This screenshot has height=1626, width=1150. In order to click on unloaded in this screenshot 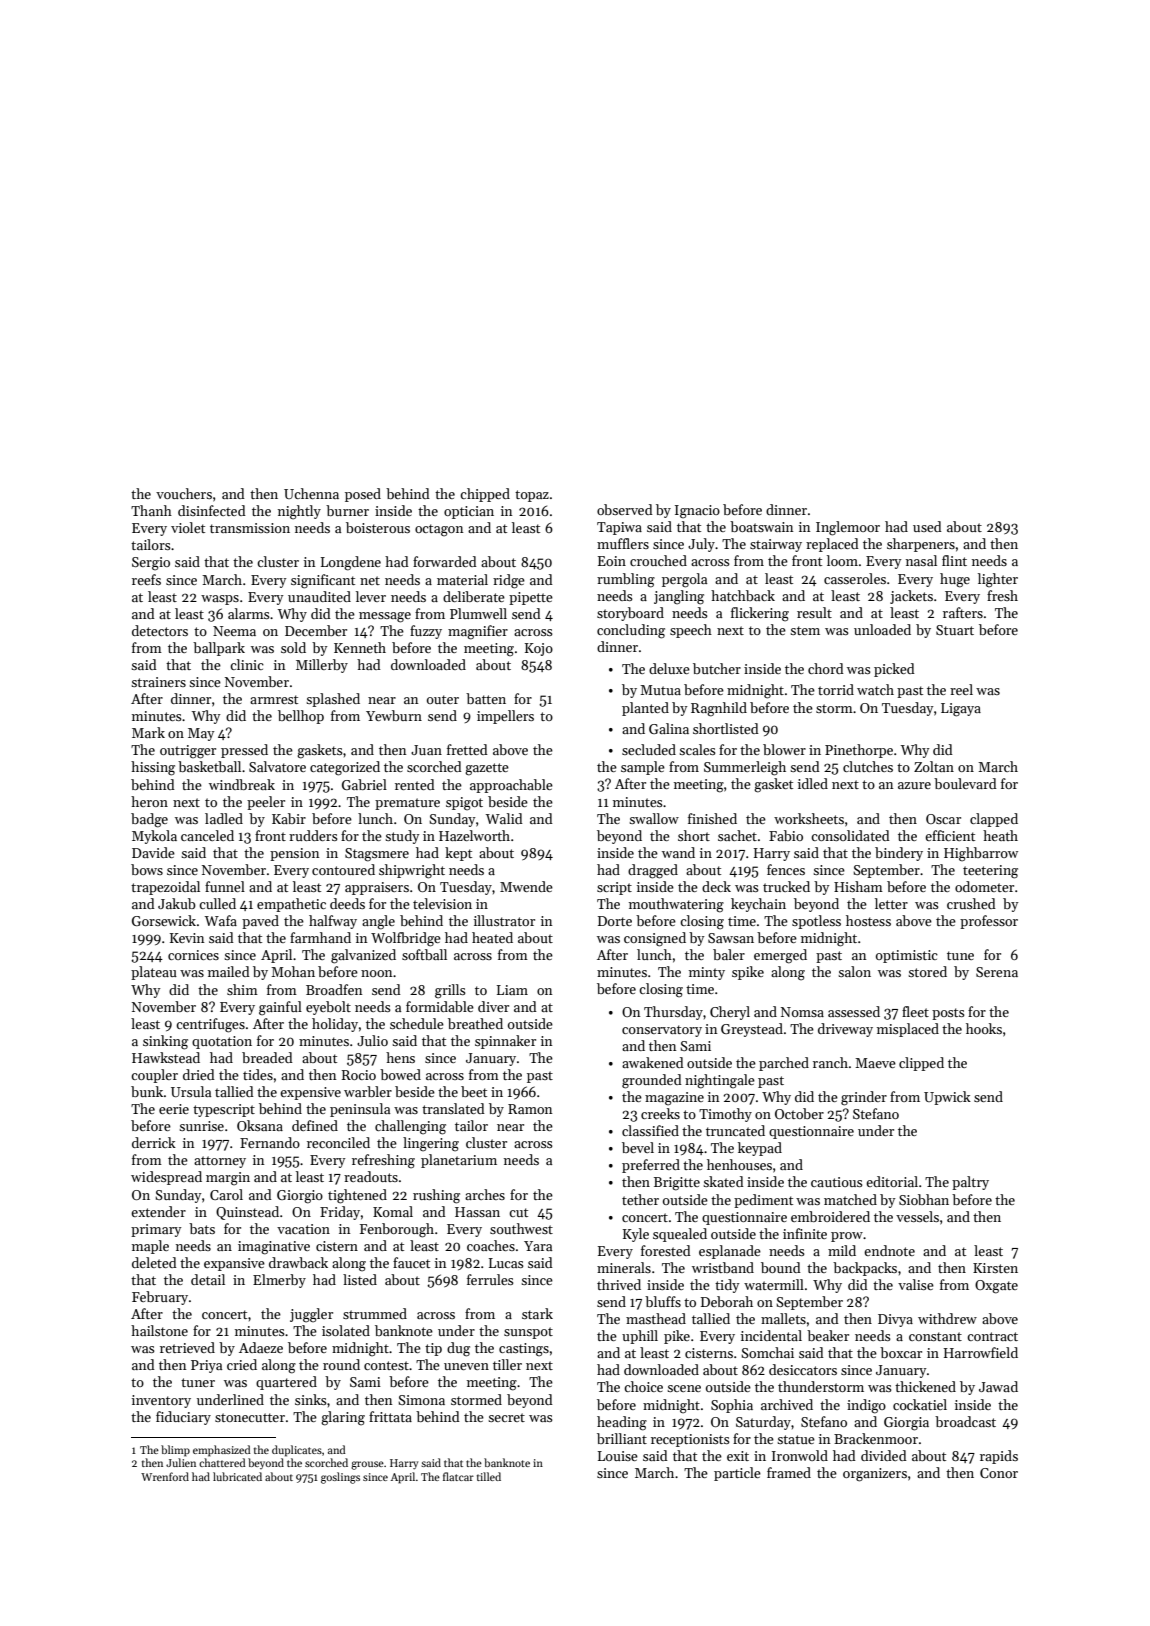, I will do `click(882, 629)`.
